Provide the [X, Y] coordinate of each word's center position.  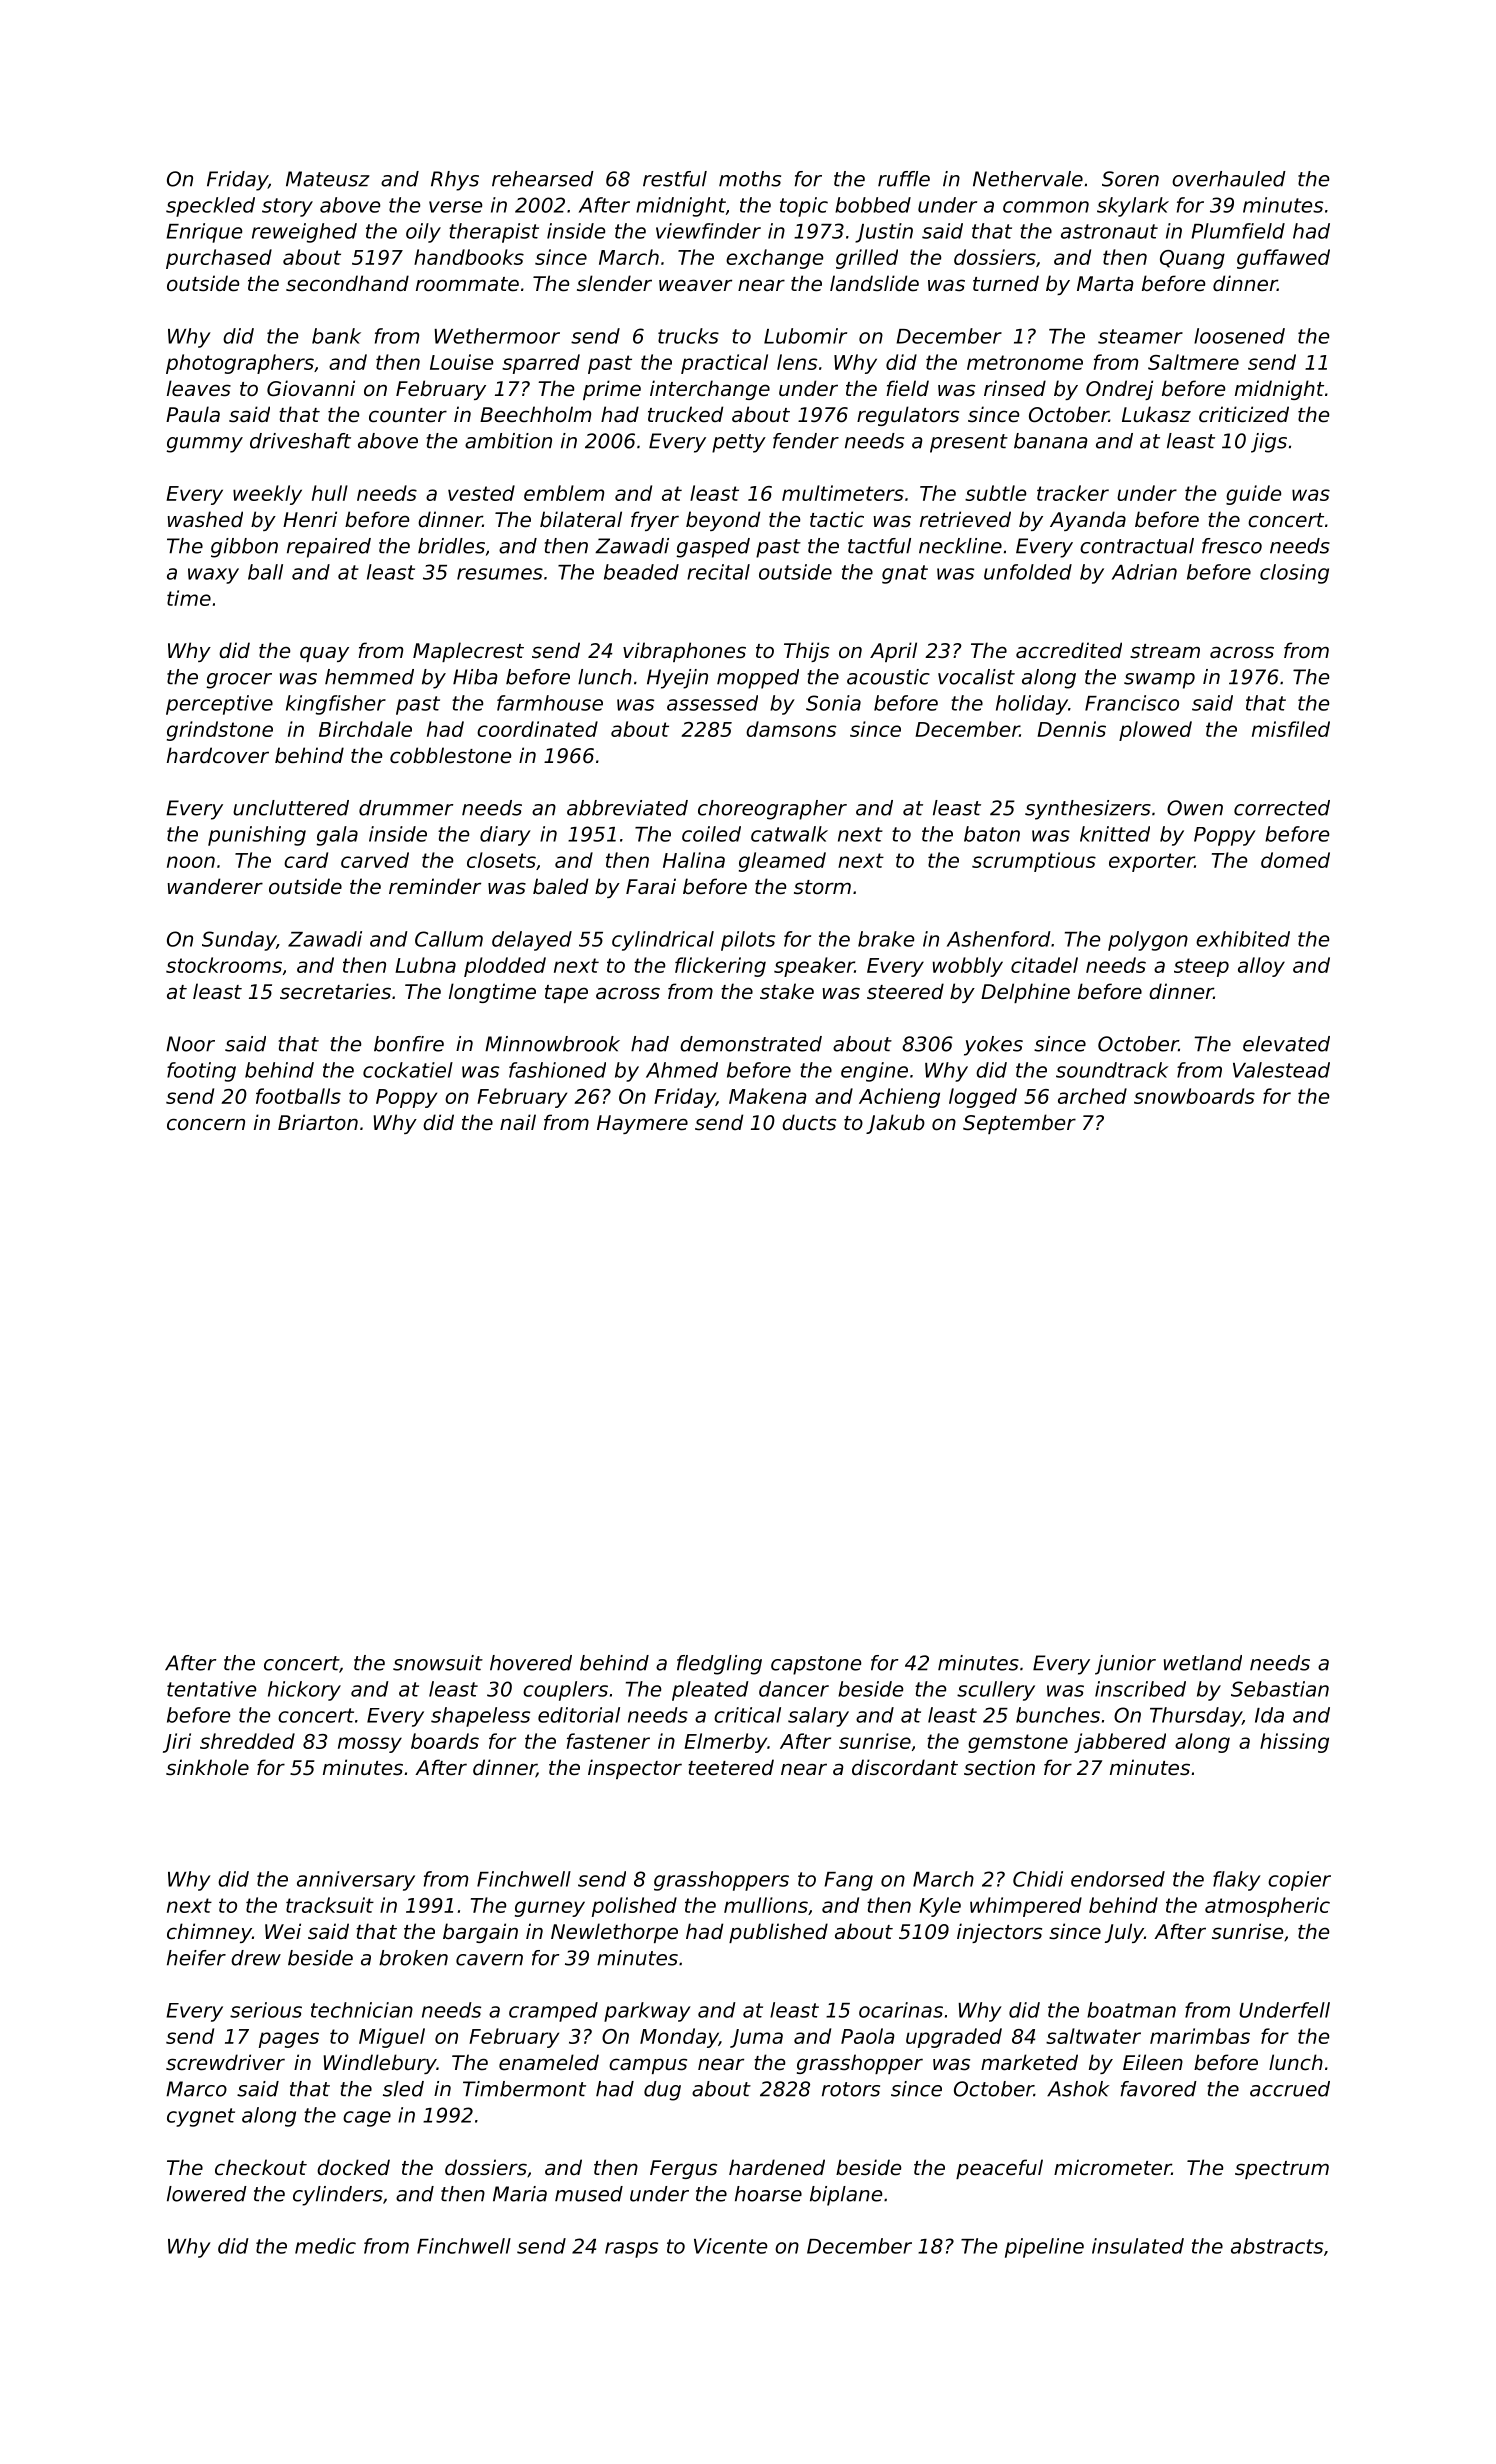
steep [1201, 967]
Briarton [318, 1122]
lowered [207, 2194]
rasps [631, 2250]
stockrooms [224, 965]
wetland [1203, 1663]
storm [822, 887]
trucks [688, 336]
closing [1294, 574]
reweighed [304, 233]
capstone [816, 1665]
